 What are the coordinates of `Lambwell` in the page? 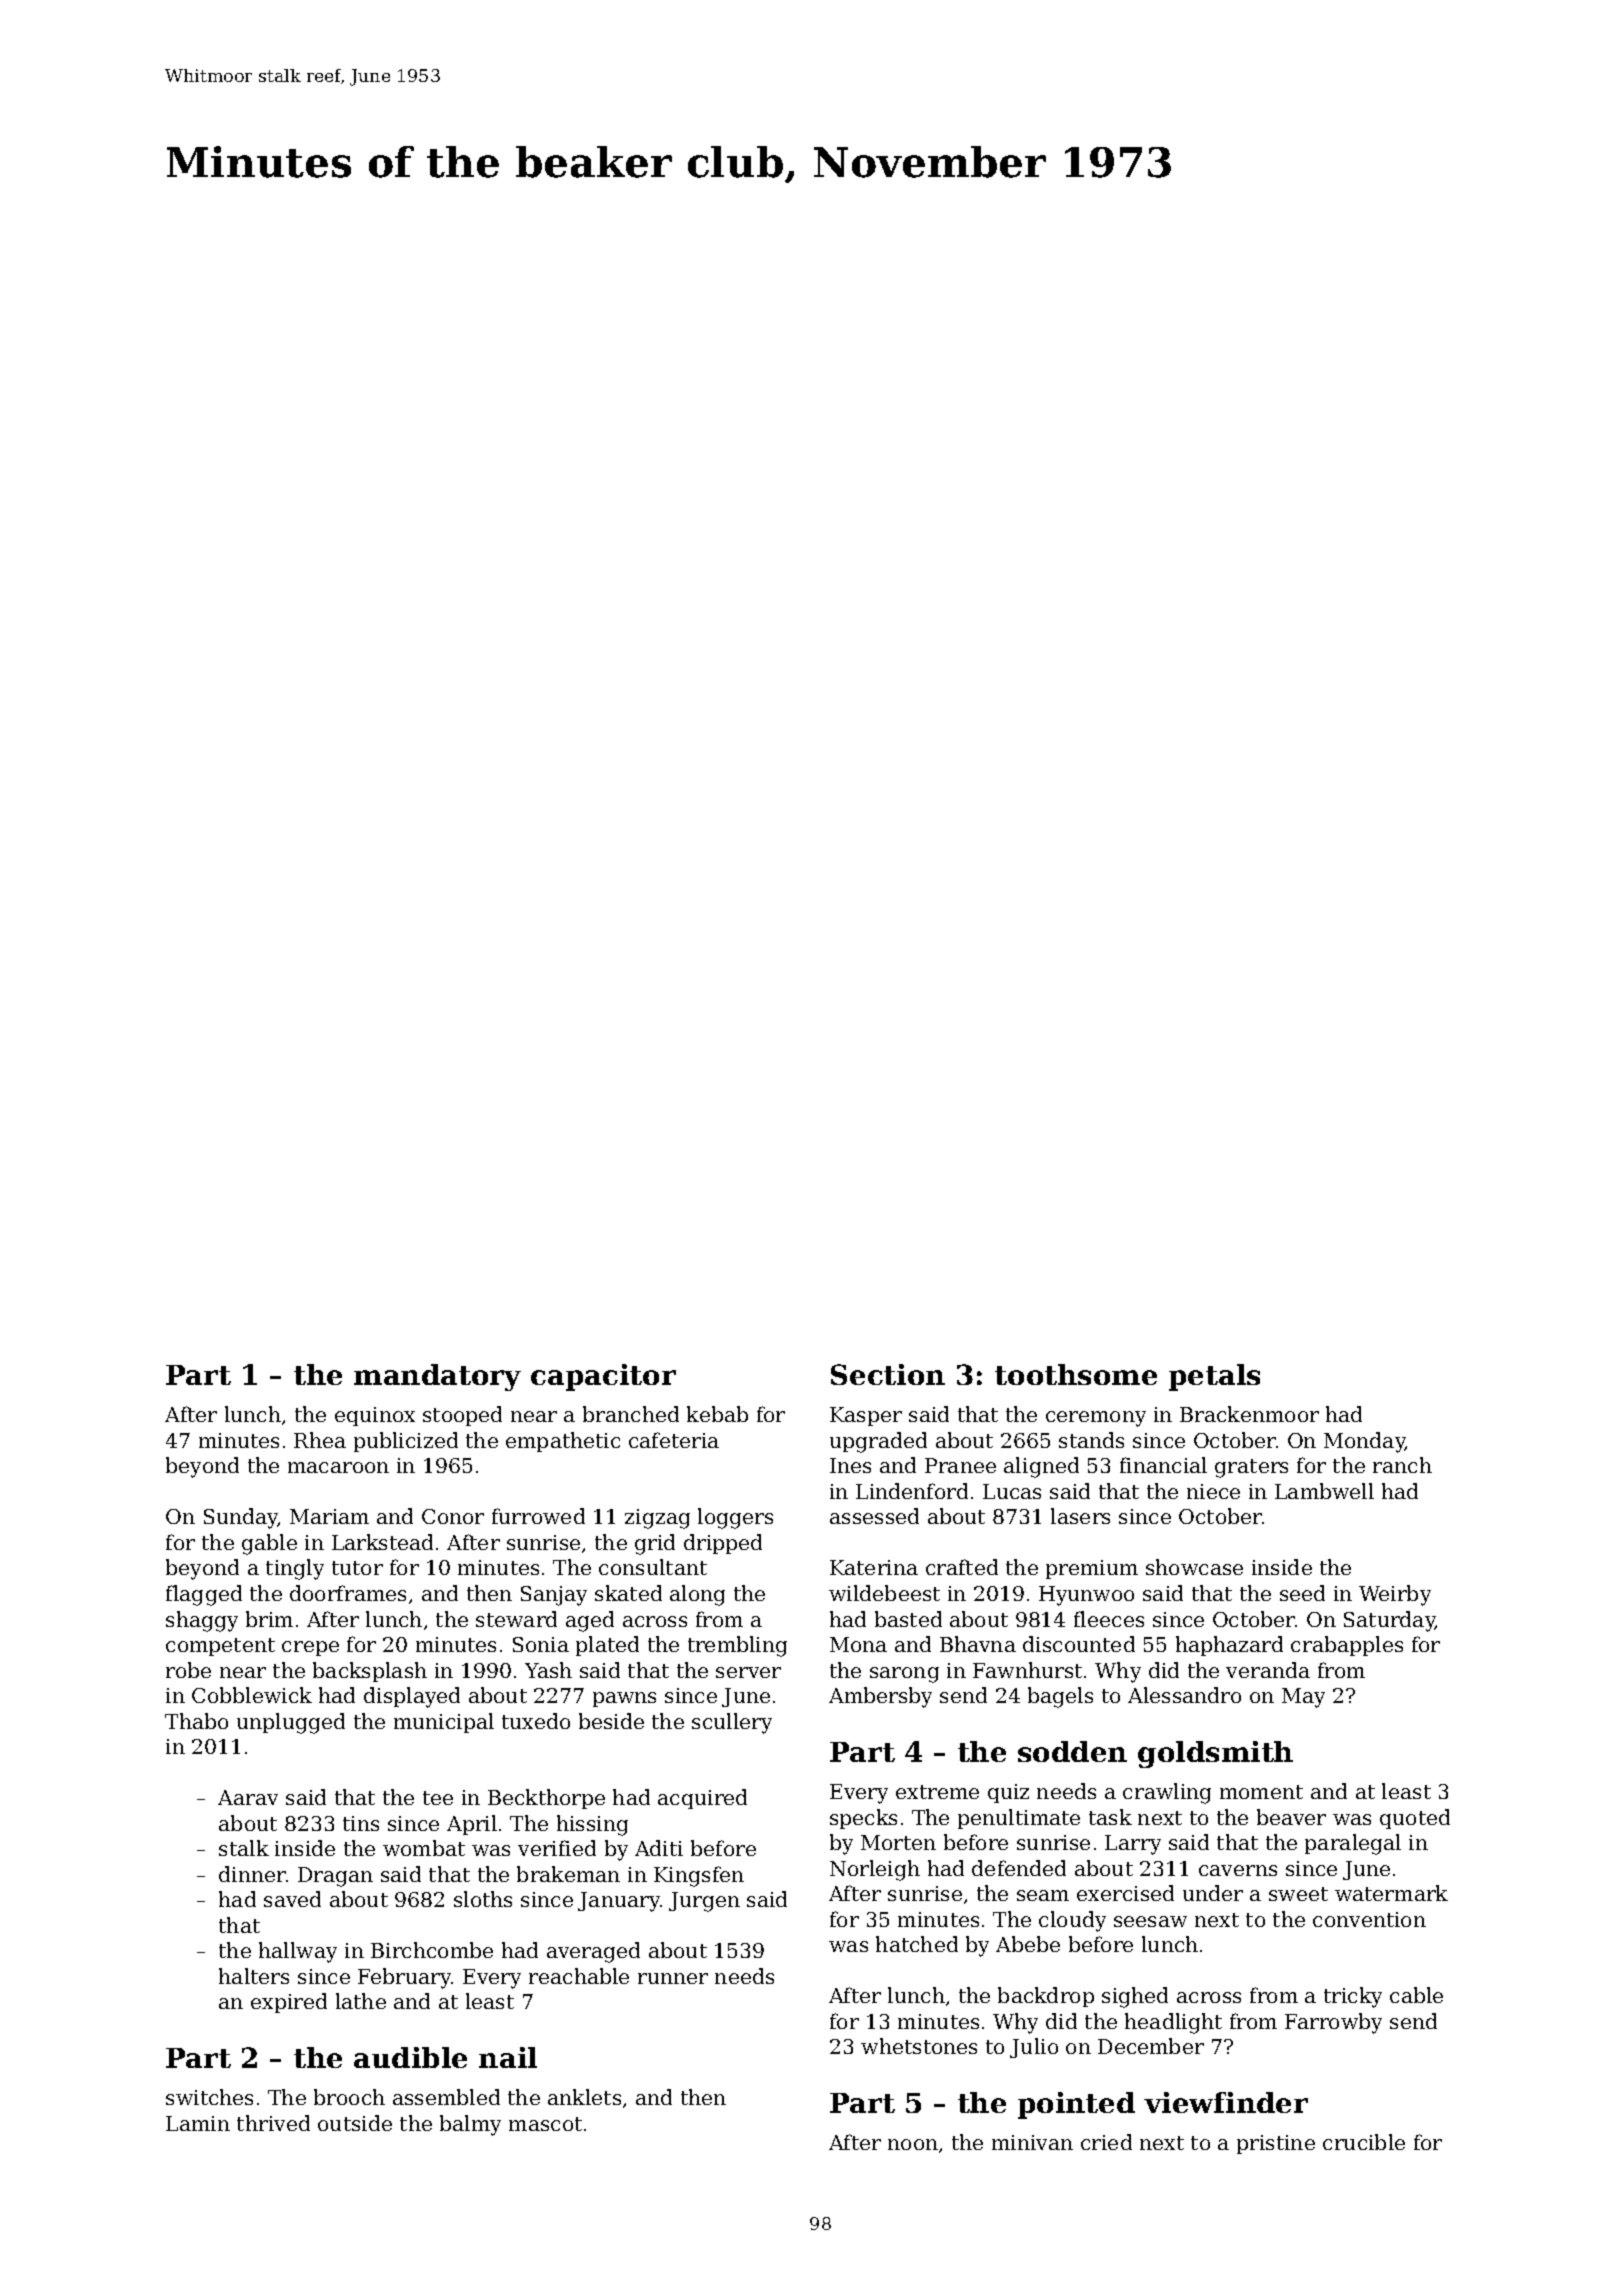 It's located at (1324, 1491).
